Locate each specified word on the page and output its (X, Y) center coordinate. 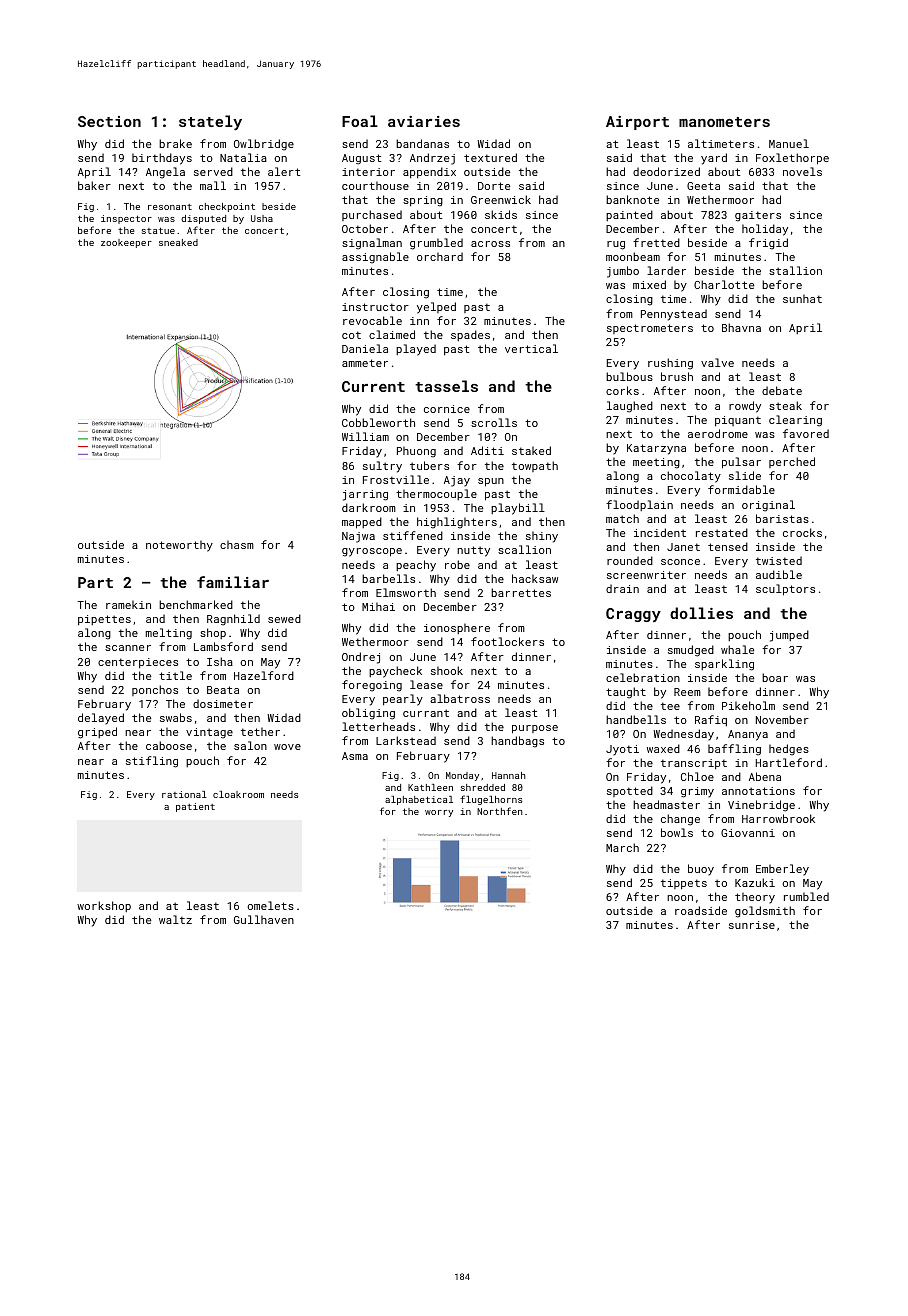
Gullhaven (264, 919)
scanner (128, 648)
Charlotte (724, 284)
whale (737, 649)
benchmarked (196, 604)
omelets (270, 905)
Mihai (378, 606)
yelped (436, 308)
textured (490, 157)
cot (351, 335)
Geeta (703, 186)
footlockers (507, 641)
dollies (701, 613)
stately (210, 122)
